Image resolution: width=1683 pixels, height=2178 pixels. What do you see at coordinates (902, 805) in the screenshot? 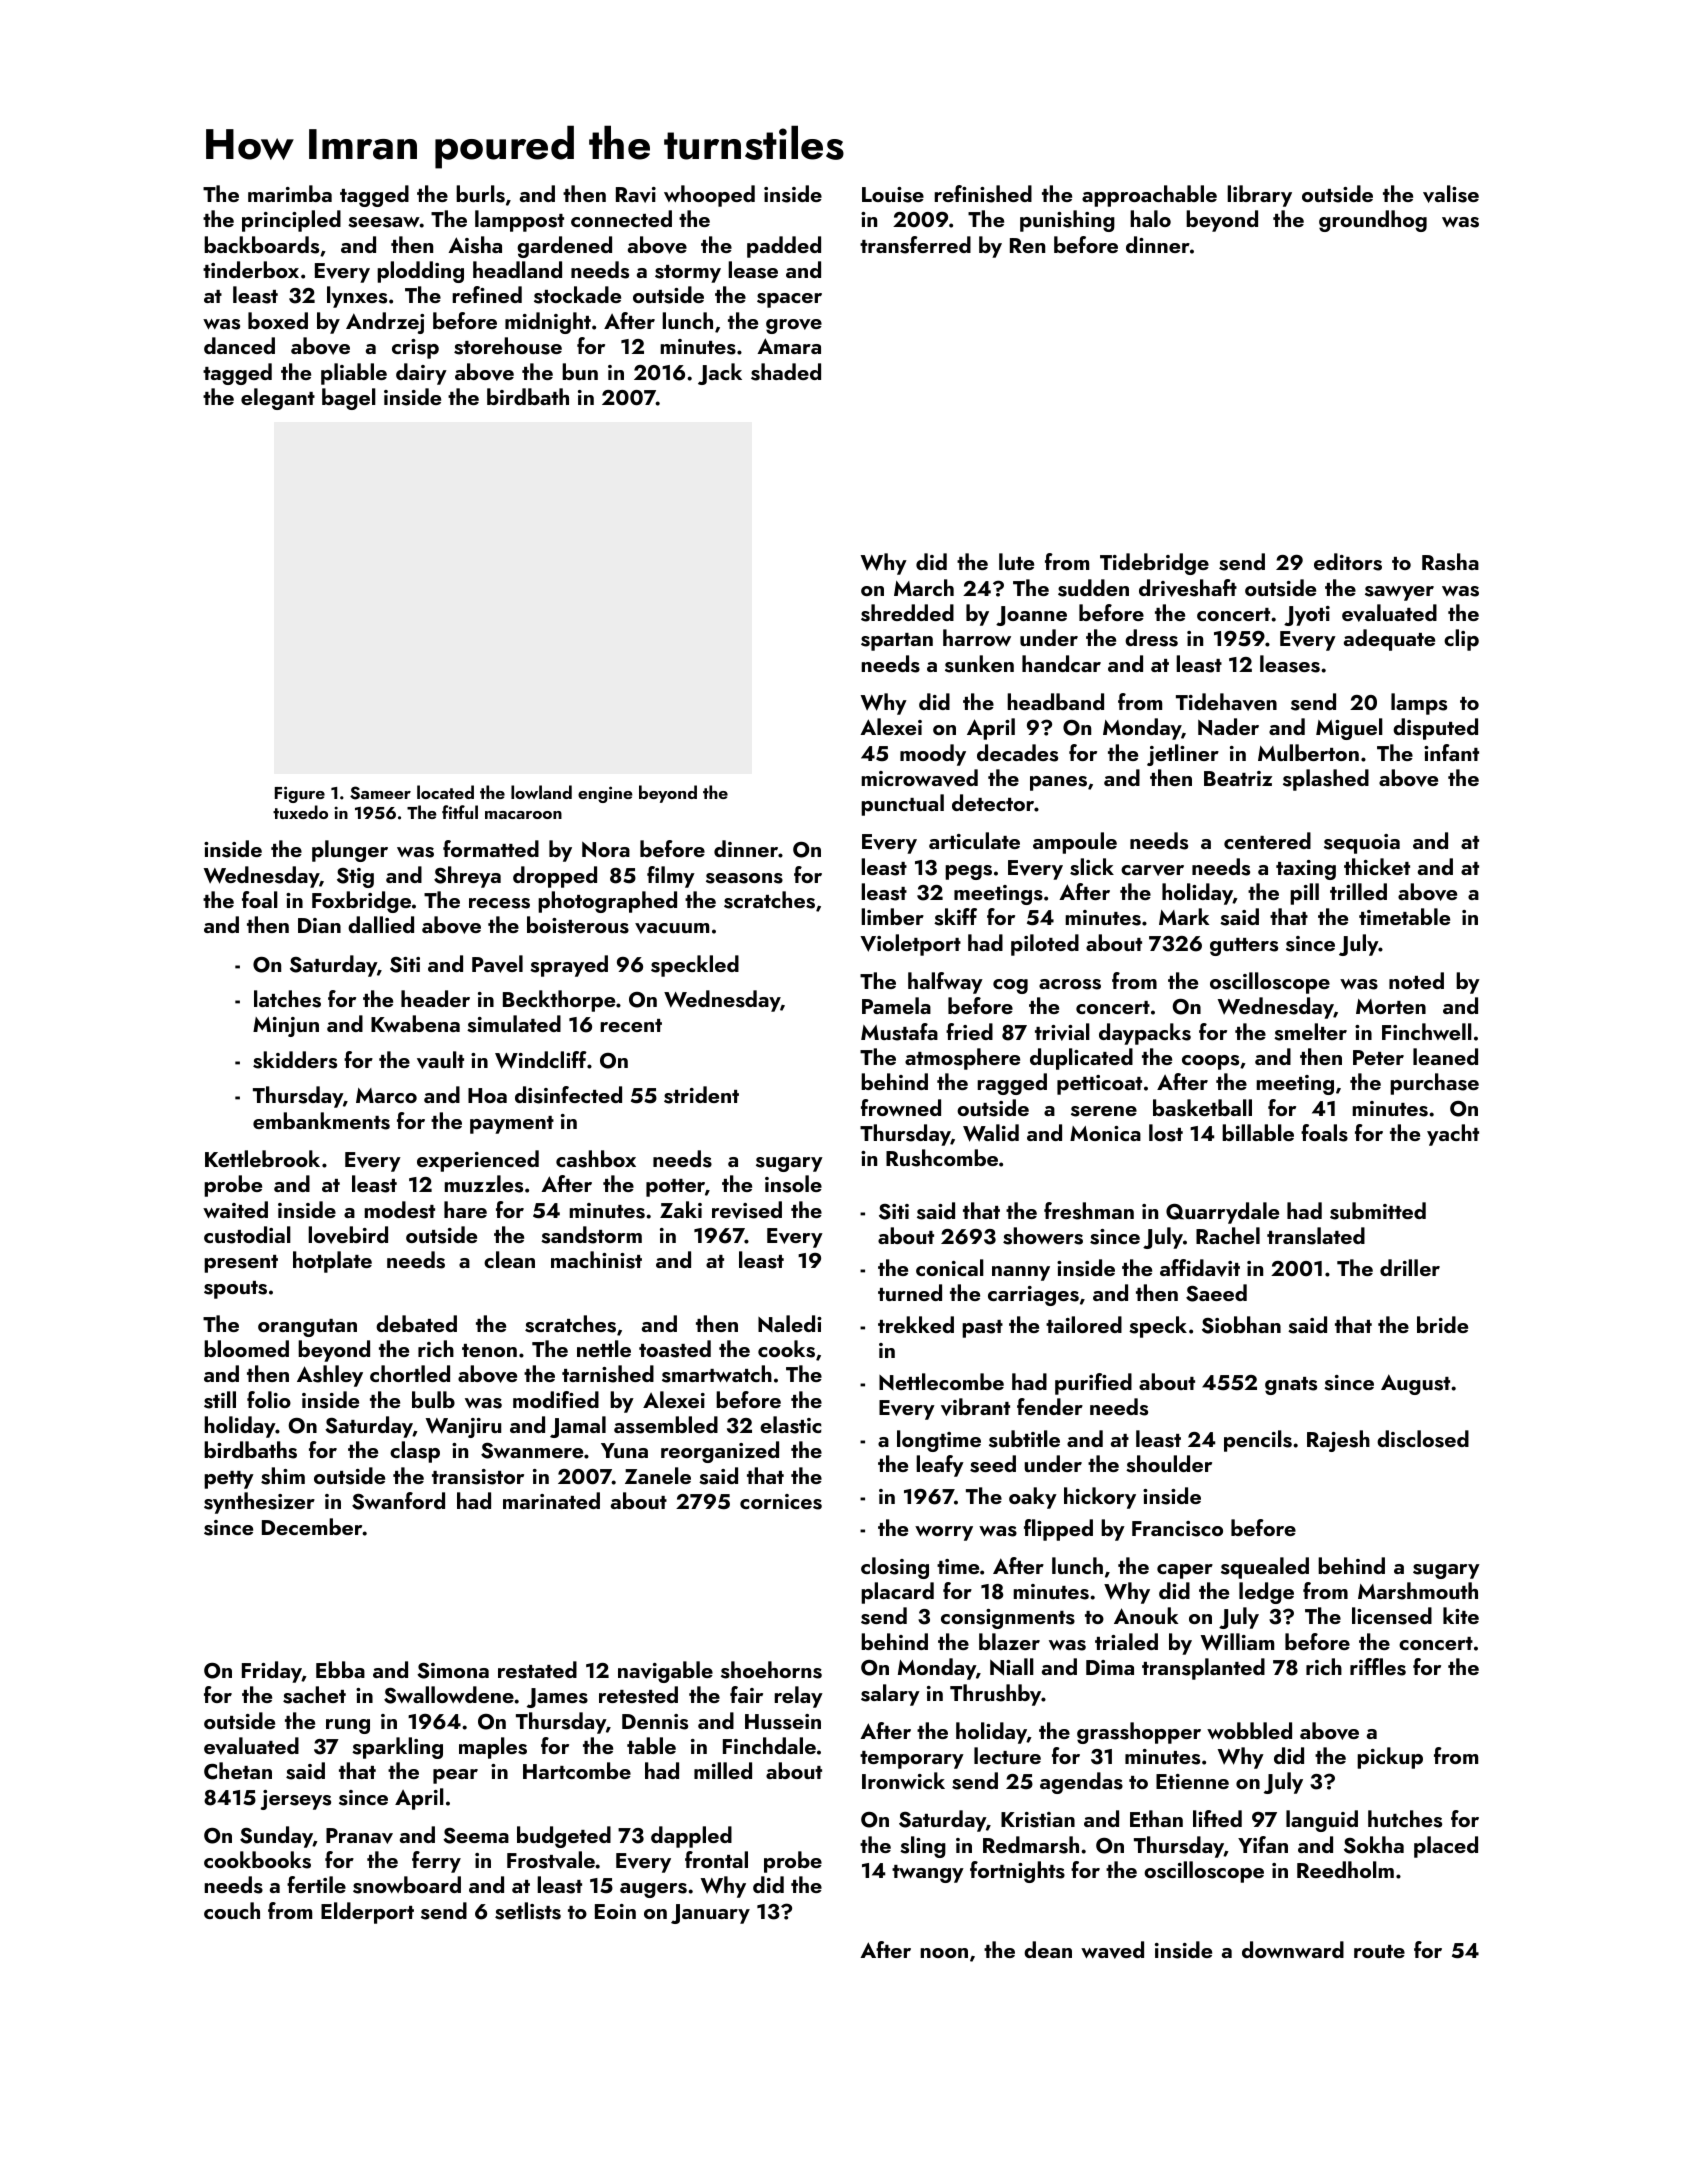
I see `punctual` at bounding box center [902, 805].
